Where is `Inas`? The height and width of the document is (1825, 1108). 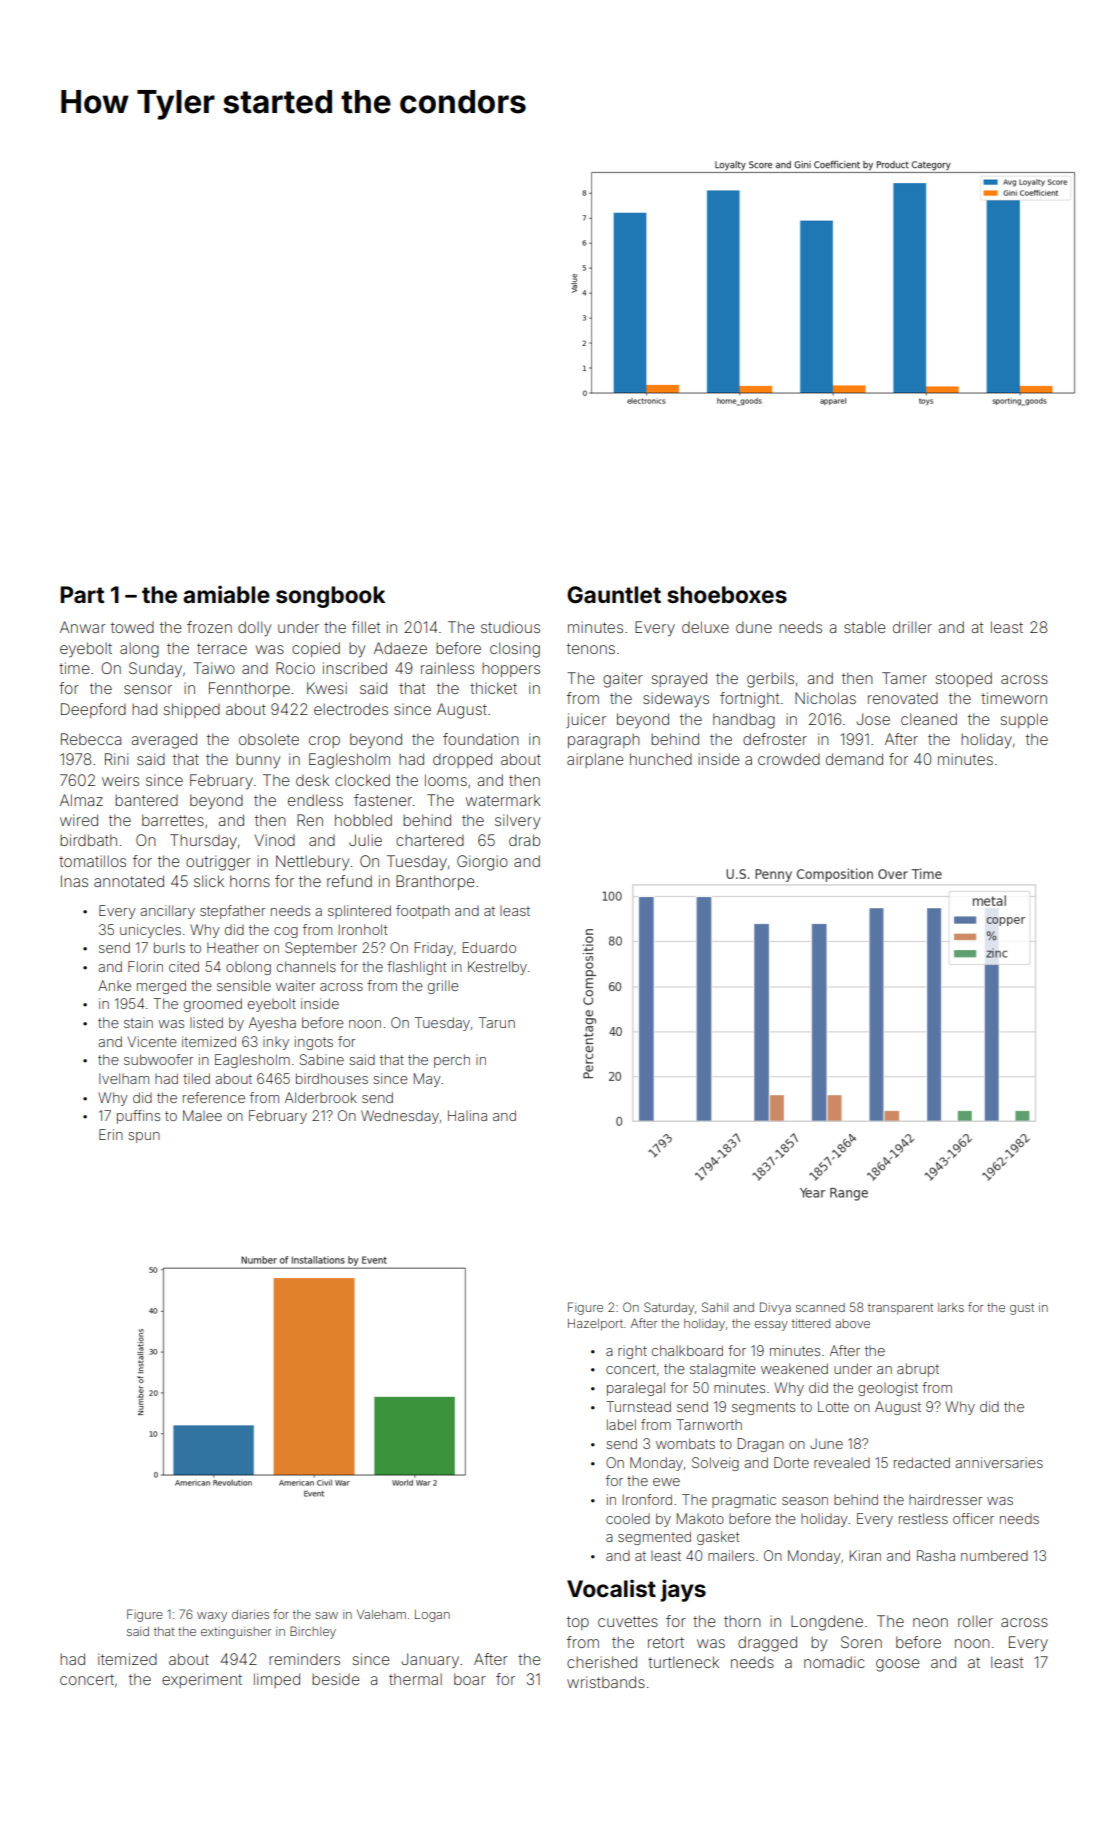 Inas is located at coordinates (74, 881).
